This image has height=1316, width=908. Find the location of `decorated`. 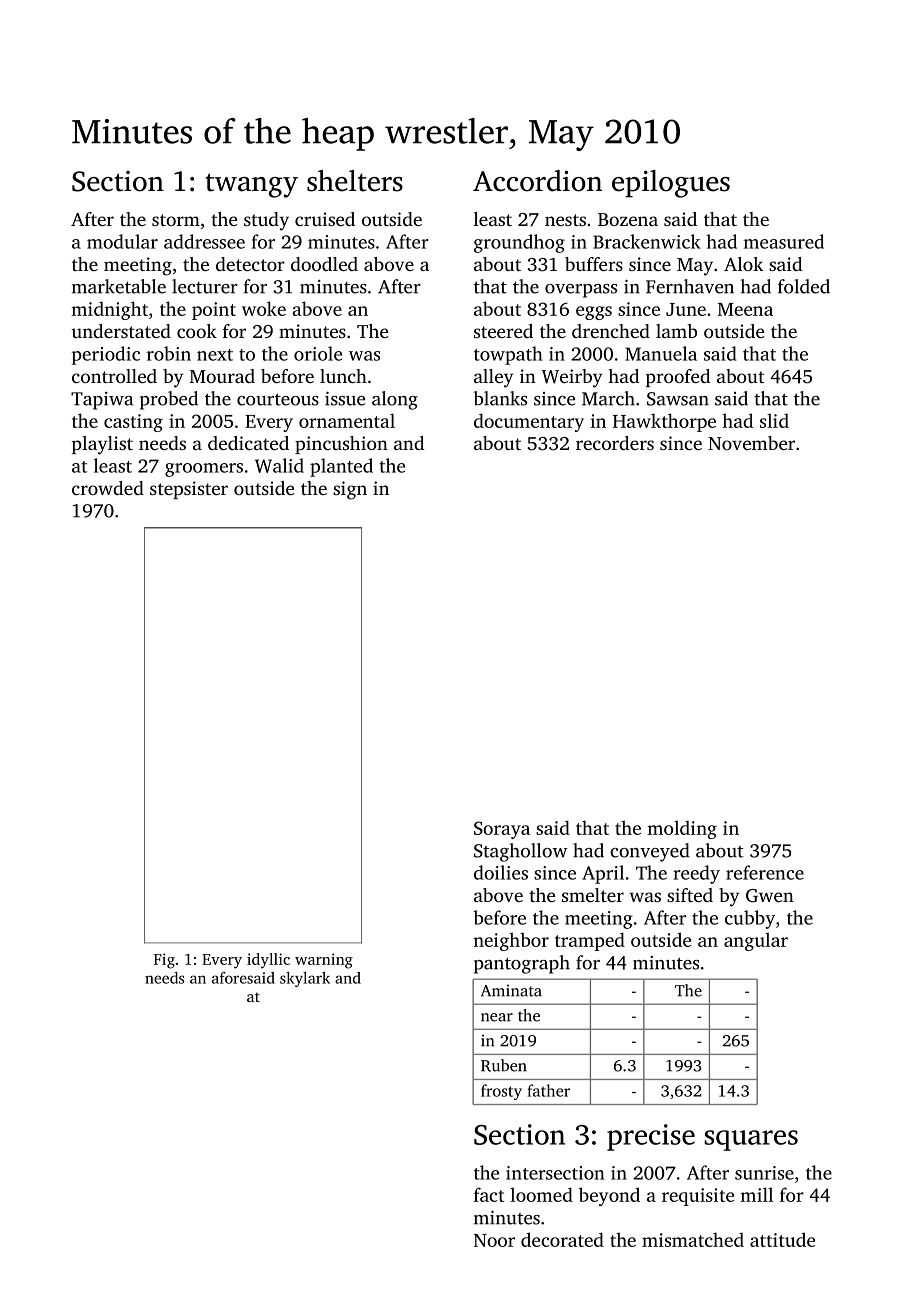

decorated is located at coordinates (562, 1239).
